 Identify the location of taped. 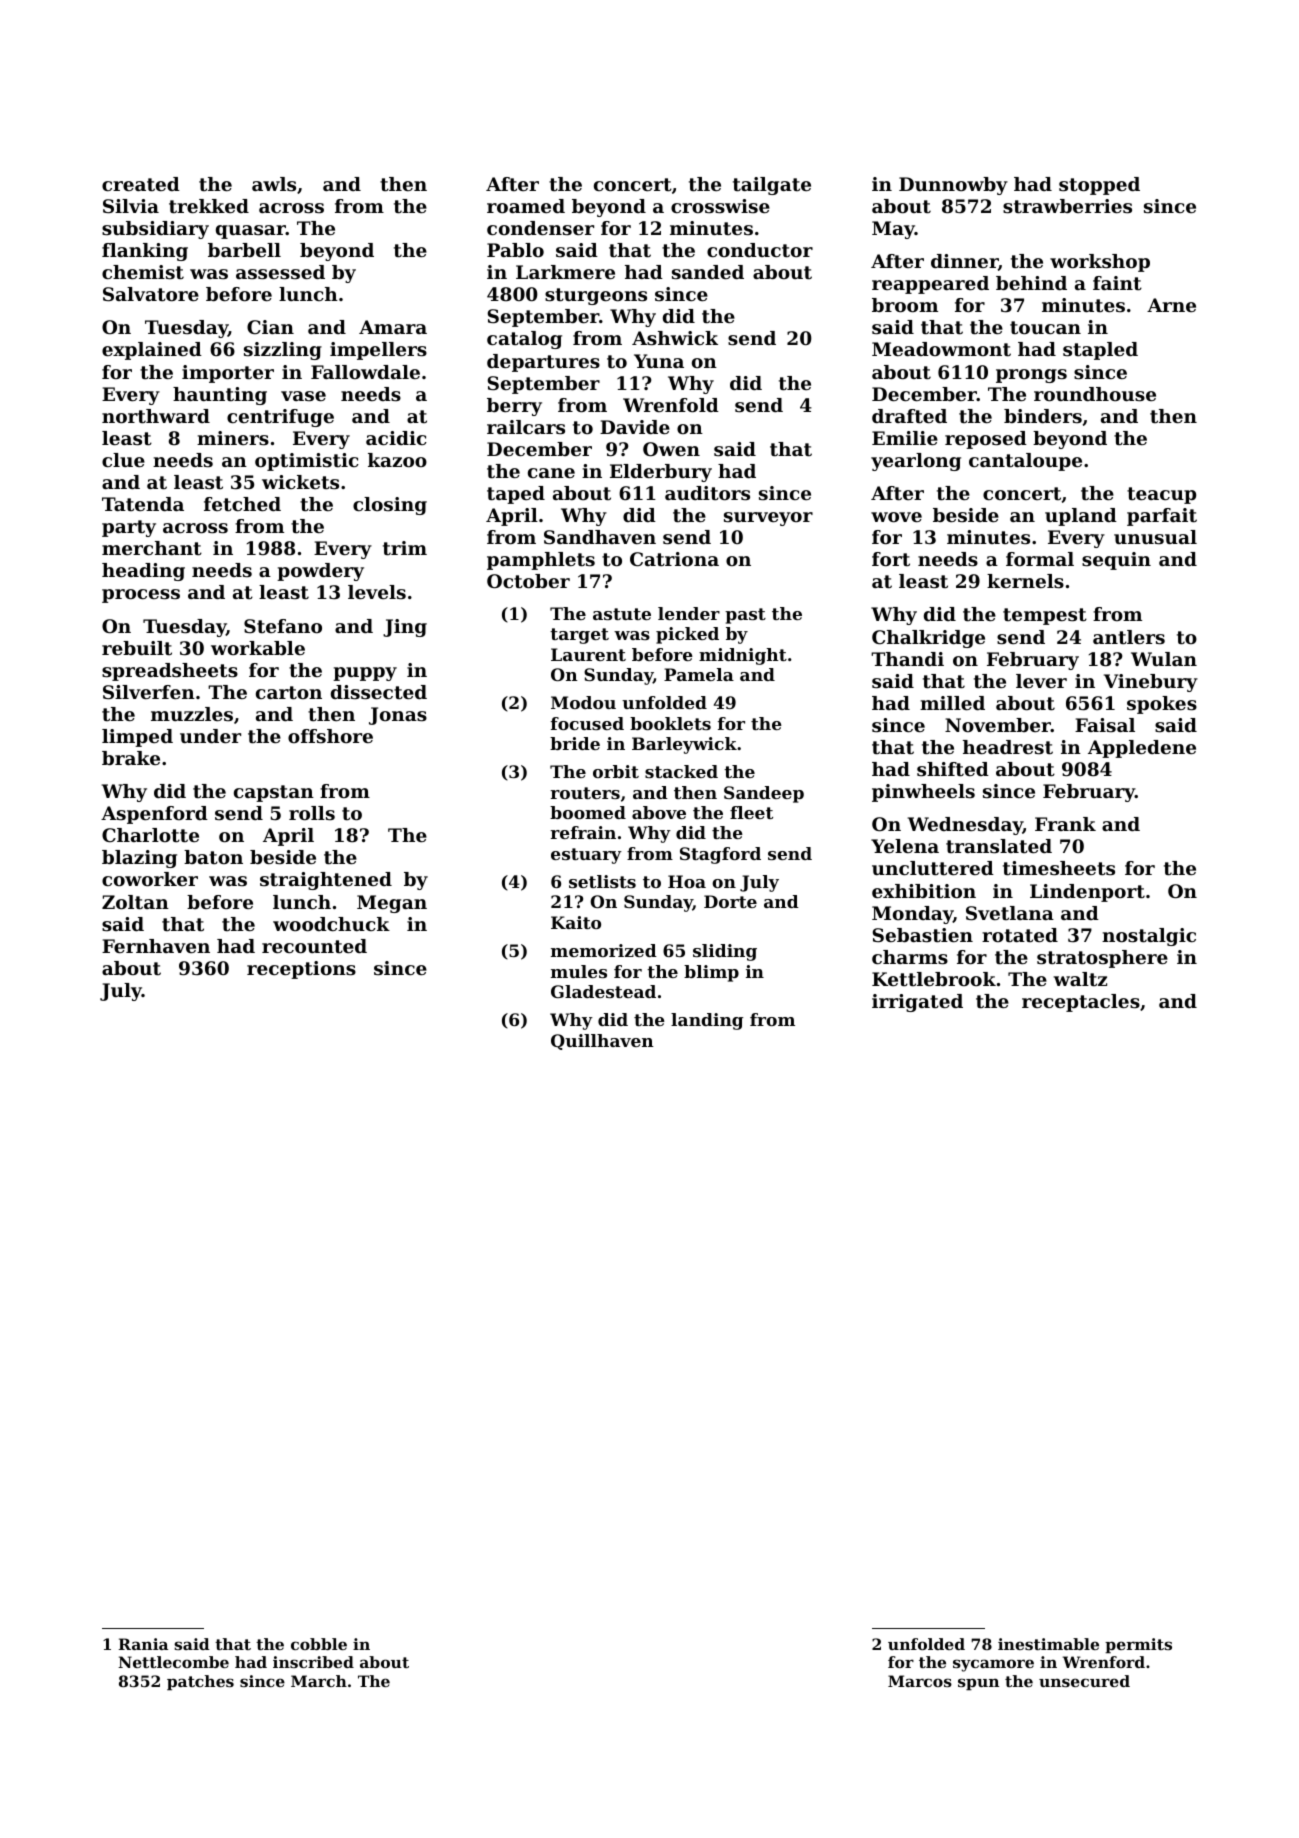
(516, 495).
